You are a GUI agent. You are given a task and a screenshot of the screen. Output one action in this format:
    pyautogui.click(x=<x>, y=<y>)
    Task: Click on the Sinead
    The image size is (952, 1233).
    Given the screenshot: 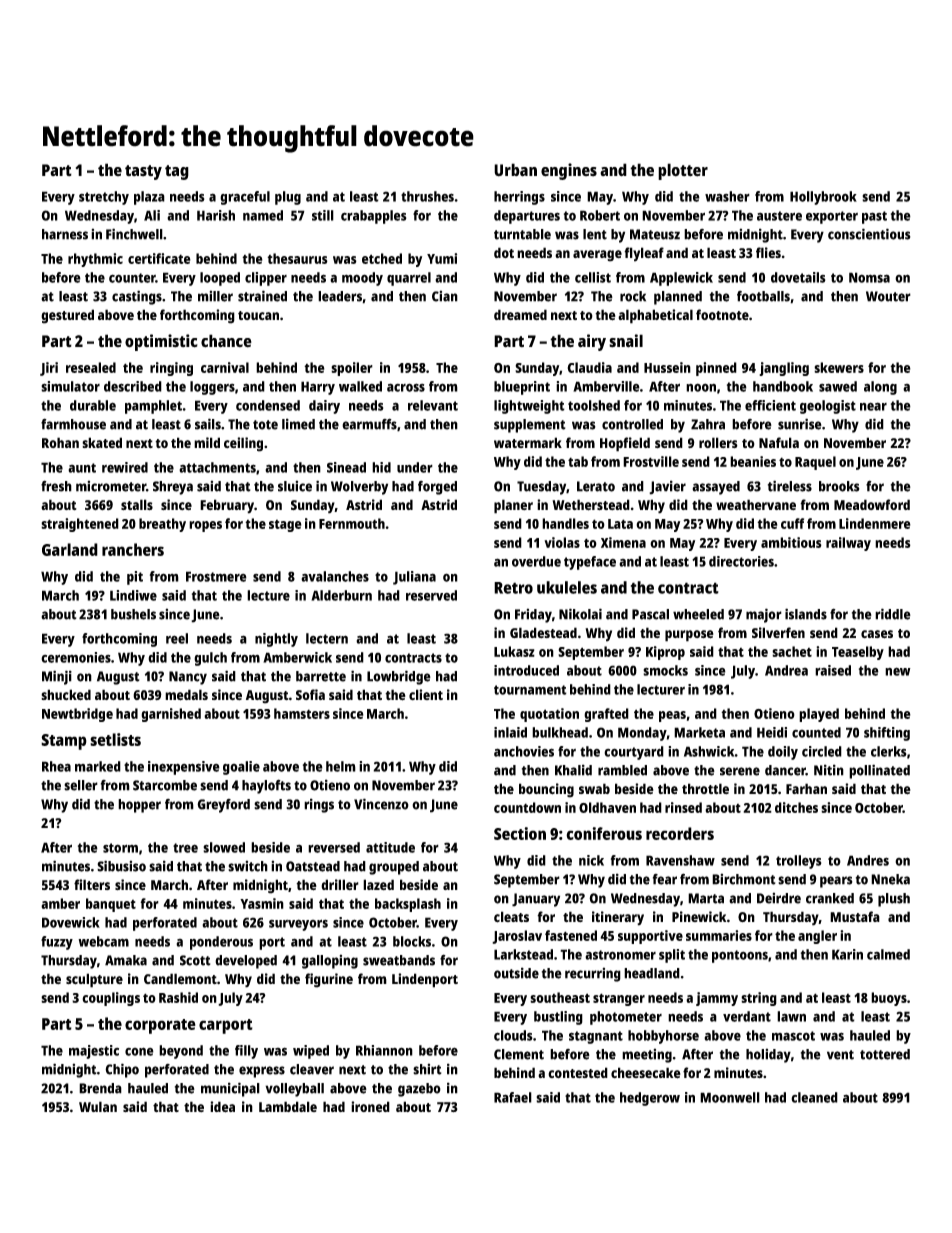 What is the action you would take?
    pyautogui.click(x=346, y=467)
